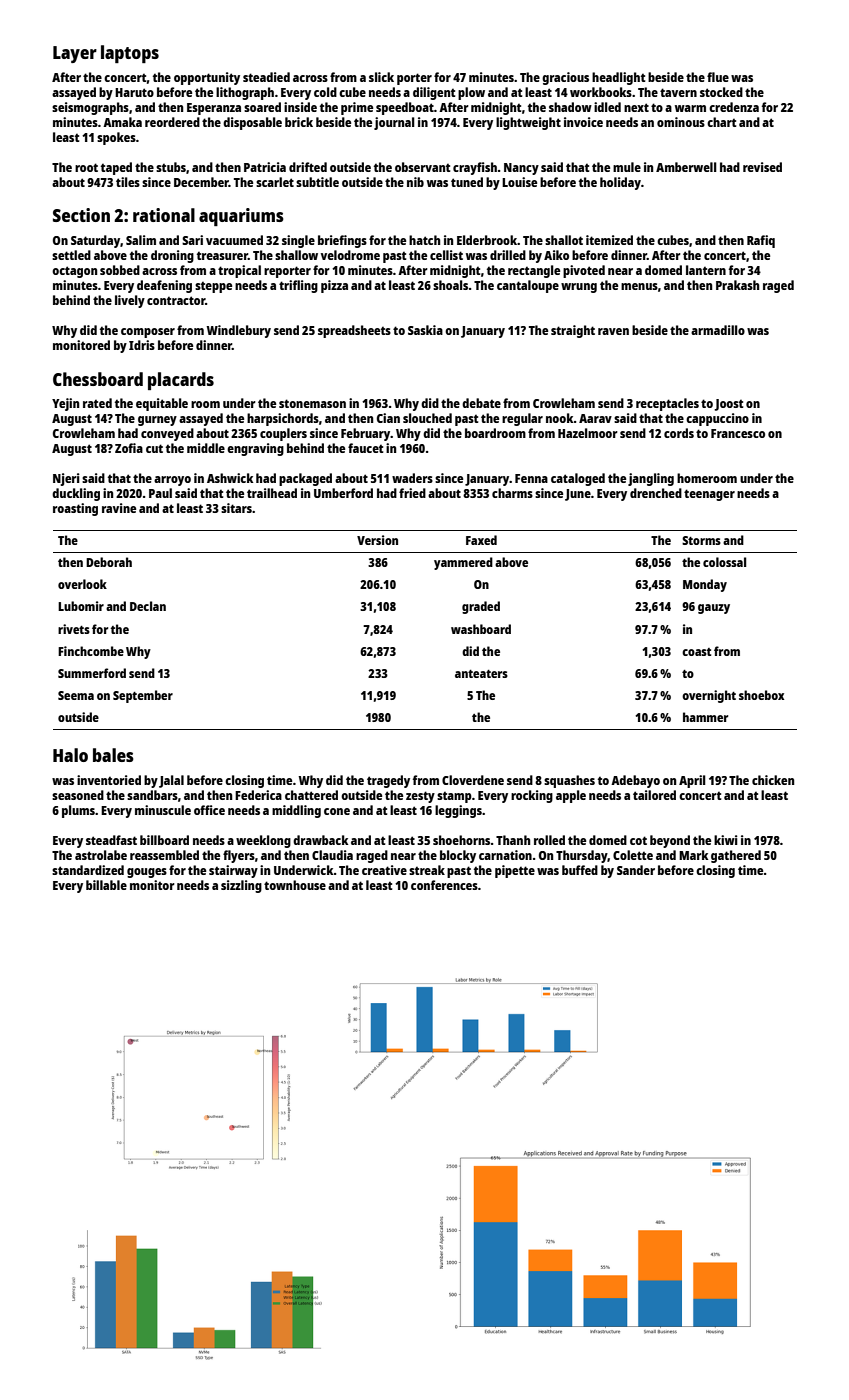 Image resolution: width=849 pixels, height=1400 pixels. What do you see at coordinates (78, 795) in the screenshot?
I see `seasoned` at bounding box center [78, 795].
